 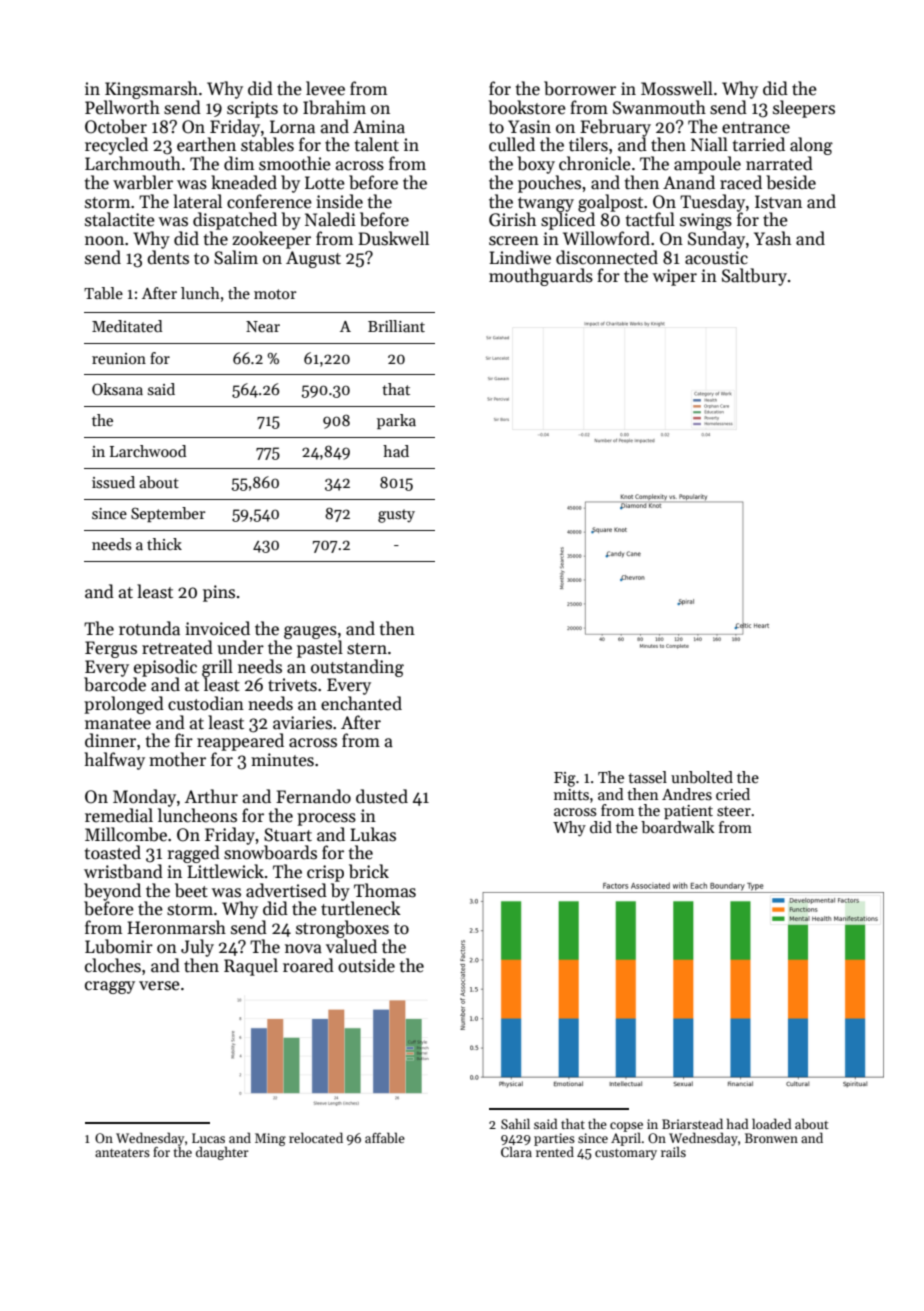 I want to click on steer, so click(x=734, y=811).
